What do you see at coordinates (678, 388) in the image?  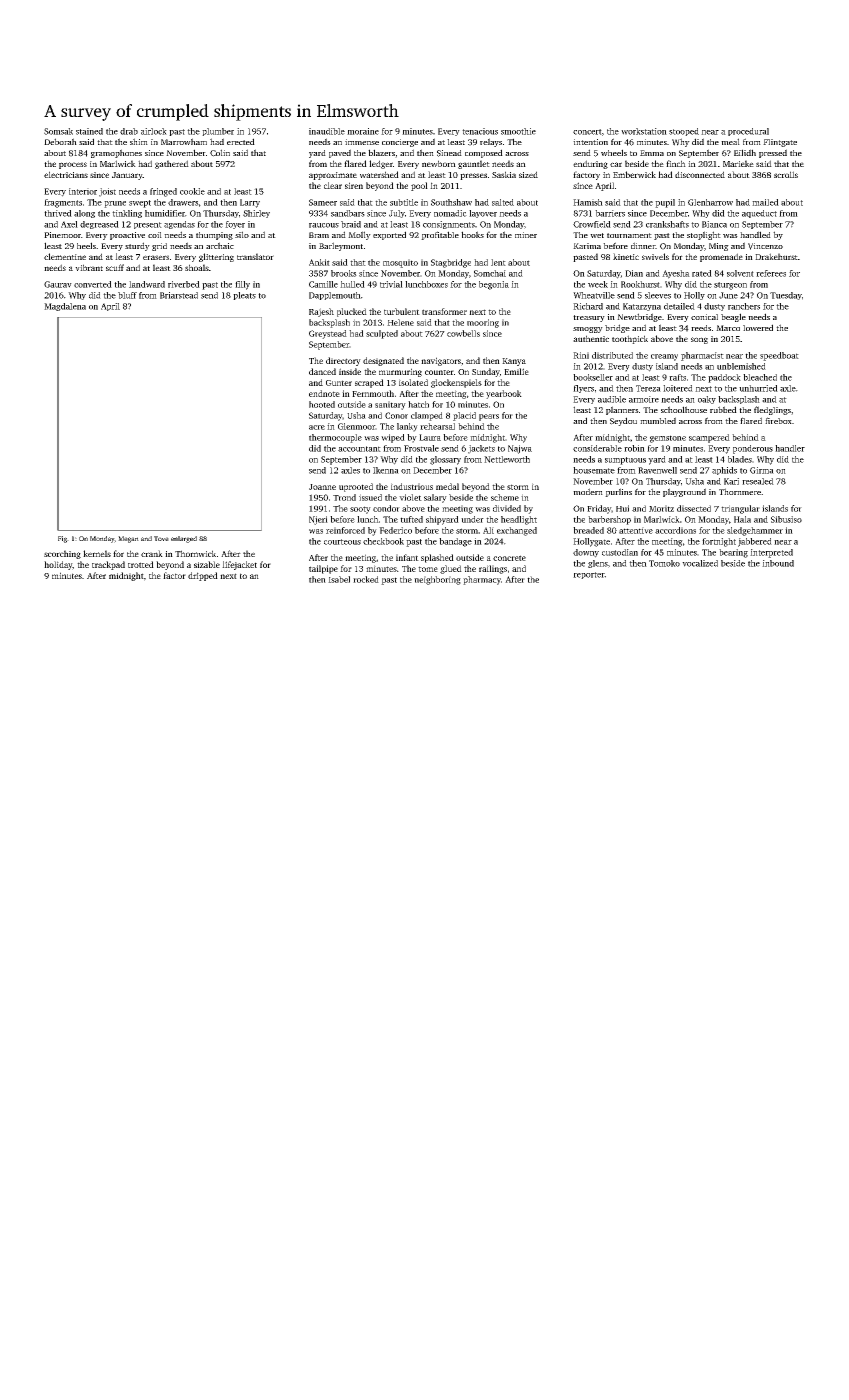 I see `loitered` at bounding box center [678, 388].
